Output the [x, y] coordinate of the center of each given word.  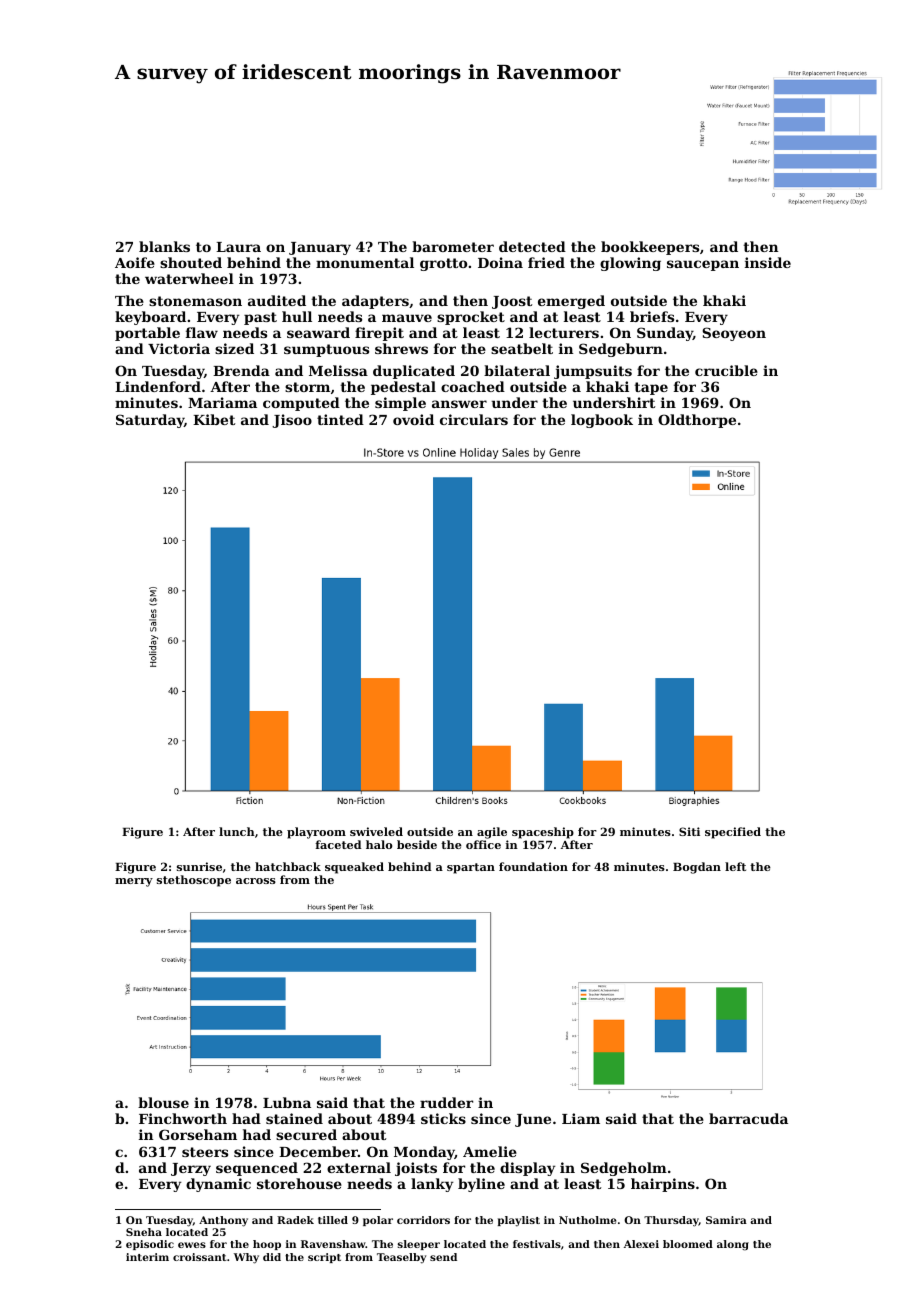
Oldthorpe [697, 421]
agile [492, 833]
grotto [443, 264]
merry [134, 882]
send [443, 1257]
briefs [652, 316]
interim [147, 1257]
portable [147, 334]
